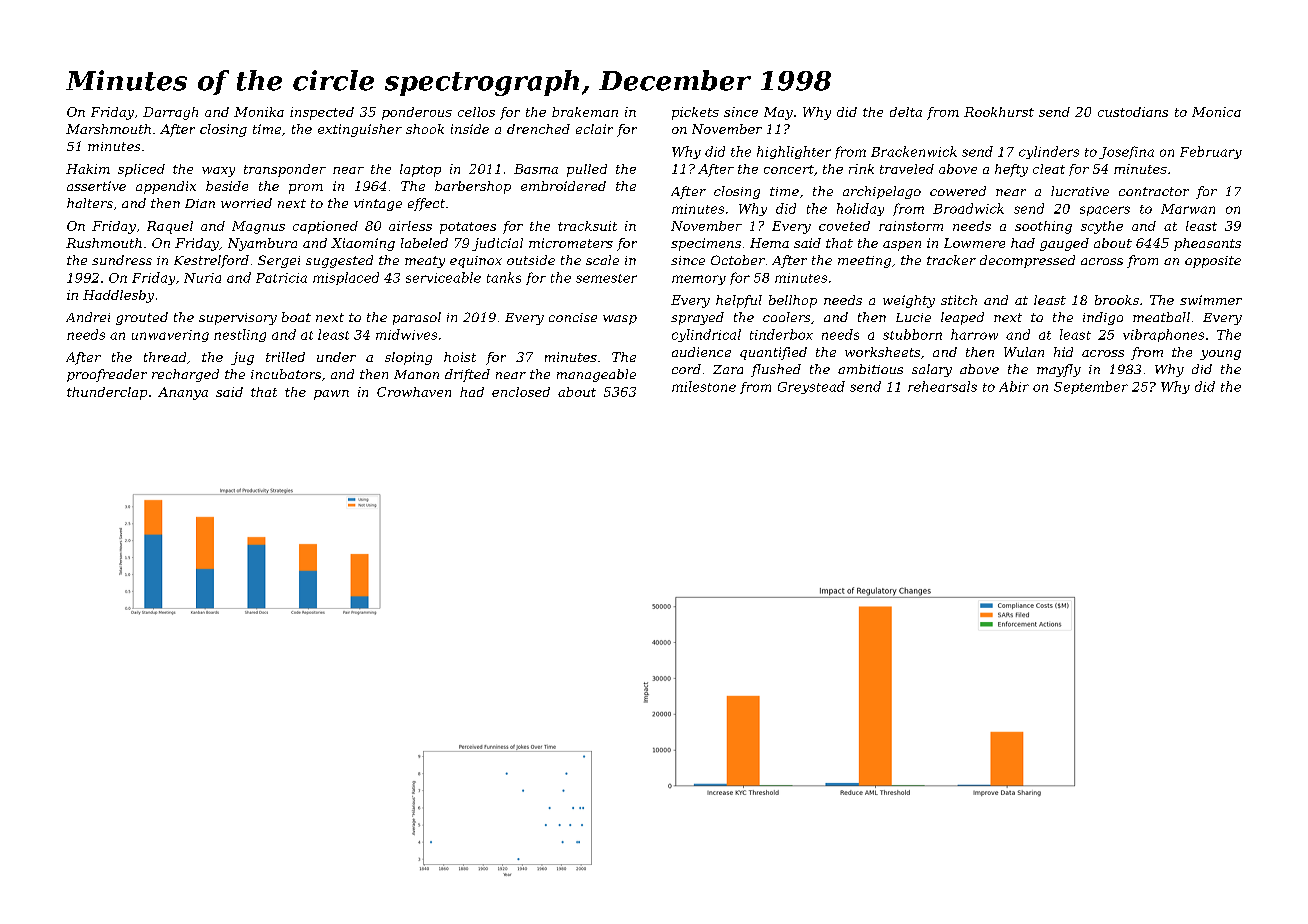 This screenshot has width=1308, height=924. What do you see at coordinates (118, 296) in the screenshot?
I see `Haddlesby` at bounding box center [118, 296].
